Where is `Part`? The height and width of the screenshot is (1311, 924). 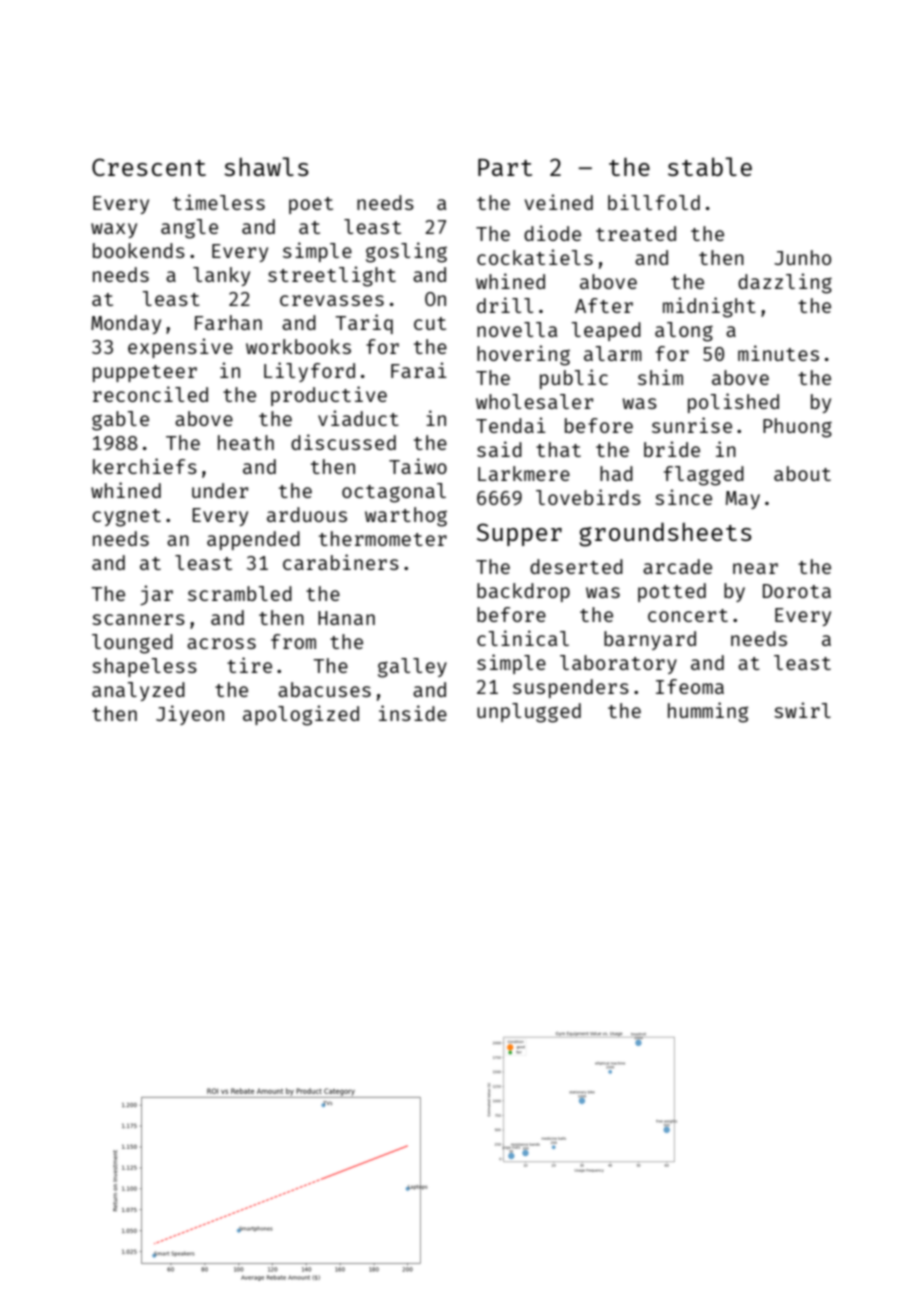
Part is located at coordinates (505, 167).
